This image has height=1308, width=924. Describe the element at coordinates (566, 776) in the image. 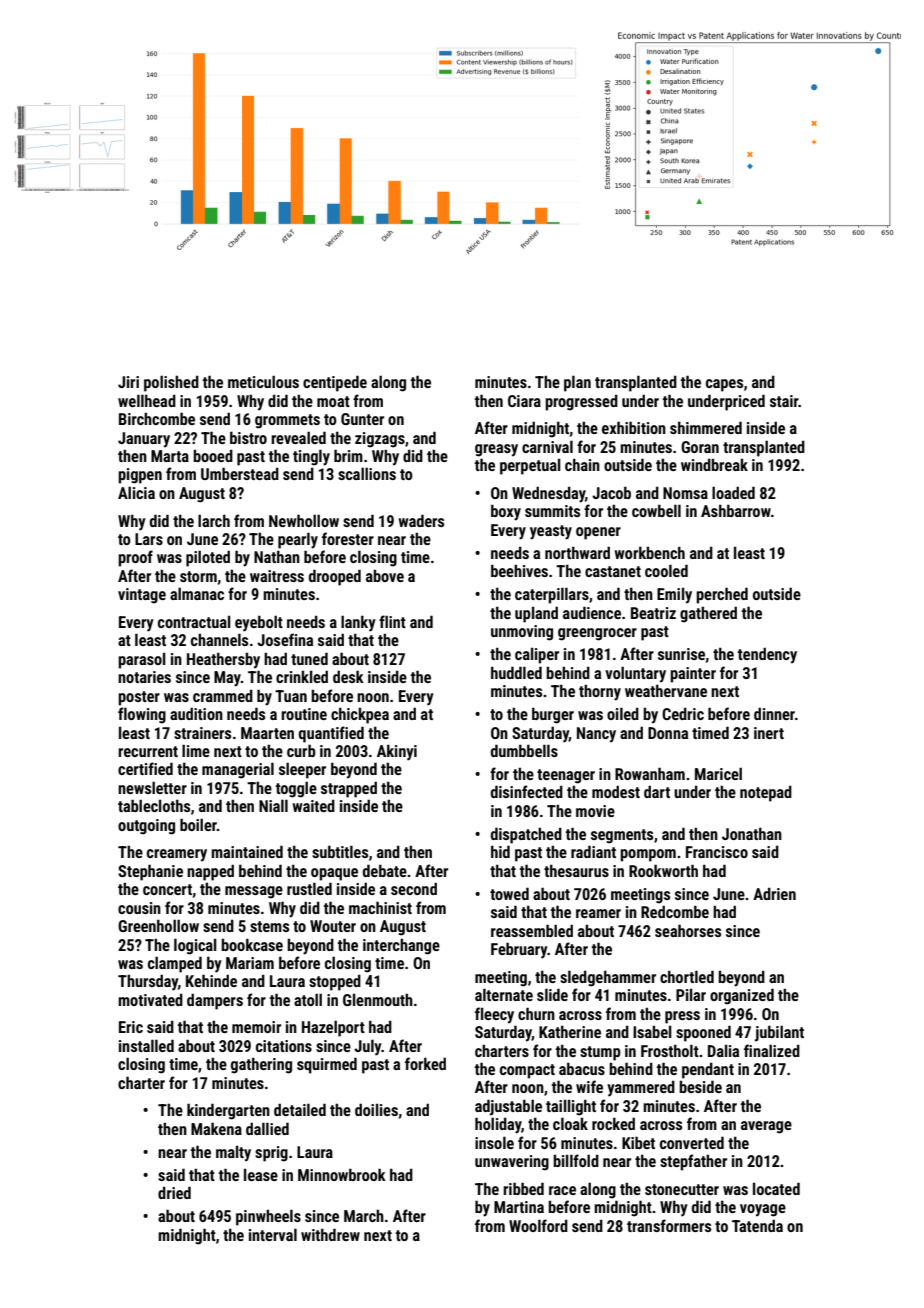

I see `teenager` at that location.
